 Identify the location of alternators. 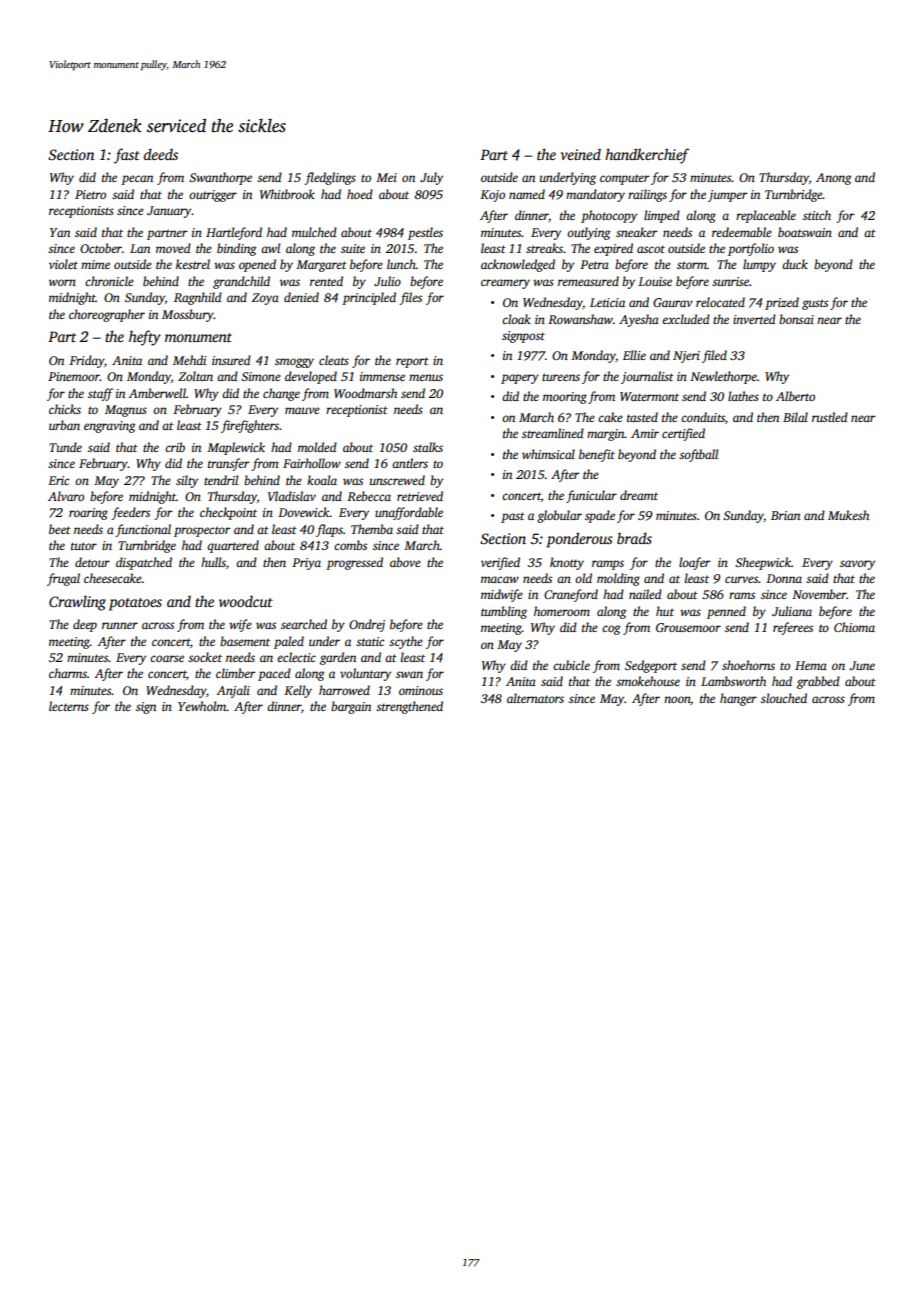
(535, 698).
